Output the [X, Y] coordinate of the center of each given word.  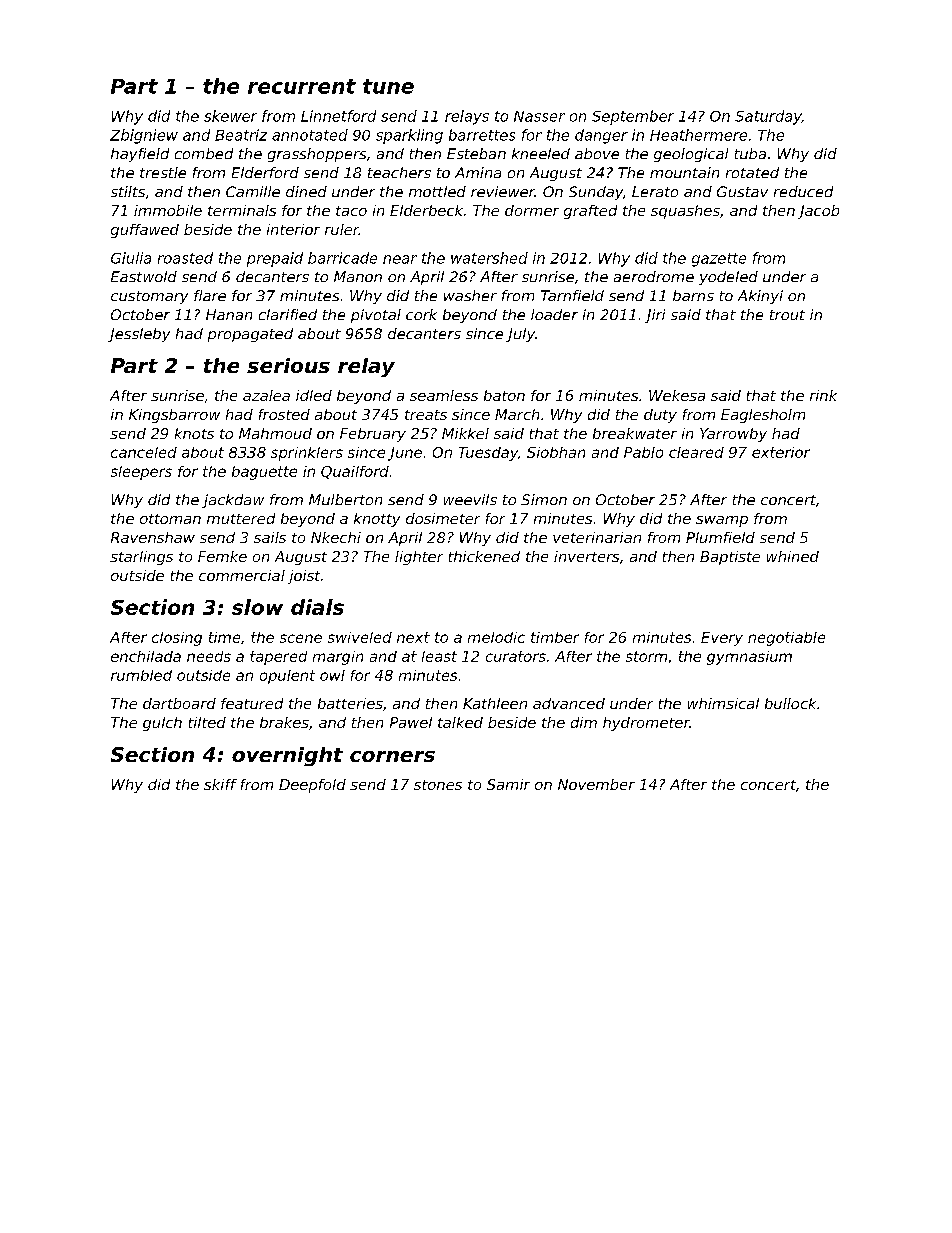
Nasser [539, 116]
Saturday [768, 117]
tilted [207, 722]
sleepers [141, 473]
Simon [544, 499]
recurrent [302, 86]
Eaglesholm [763, 416]
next [413, 637]
